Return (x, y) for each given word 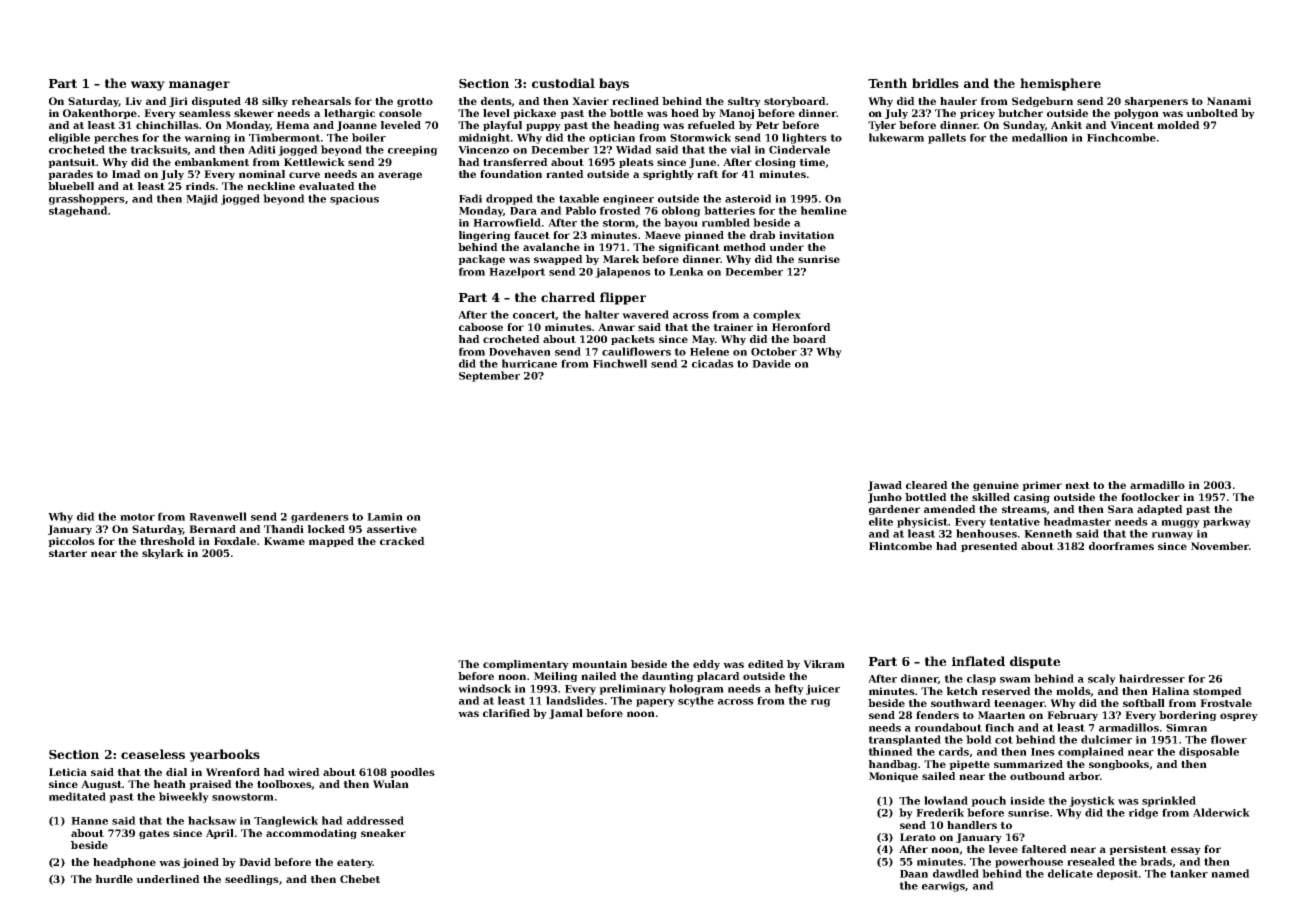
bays (614, 84)
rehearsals (321, 101)
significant (689, 248)
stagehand (78, 211)
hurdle (114, 879)
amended (950, 509)
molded (1178, 125)
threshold (167, 541)
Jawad (885, 486)
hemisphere (1060, 84)
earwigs (943, 887)
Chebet (360, 879)
